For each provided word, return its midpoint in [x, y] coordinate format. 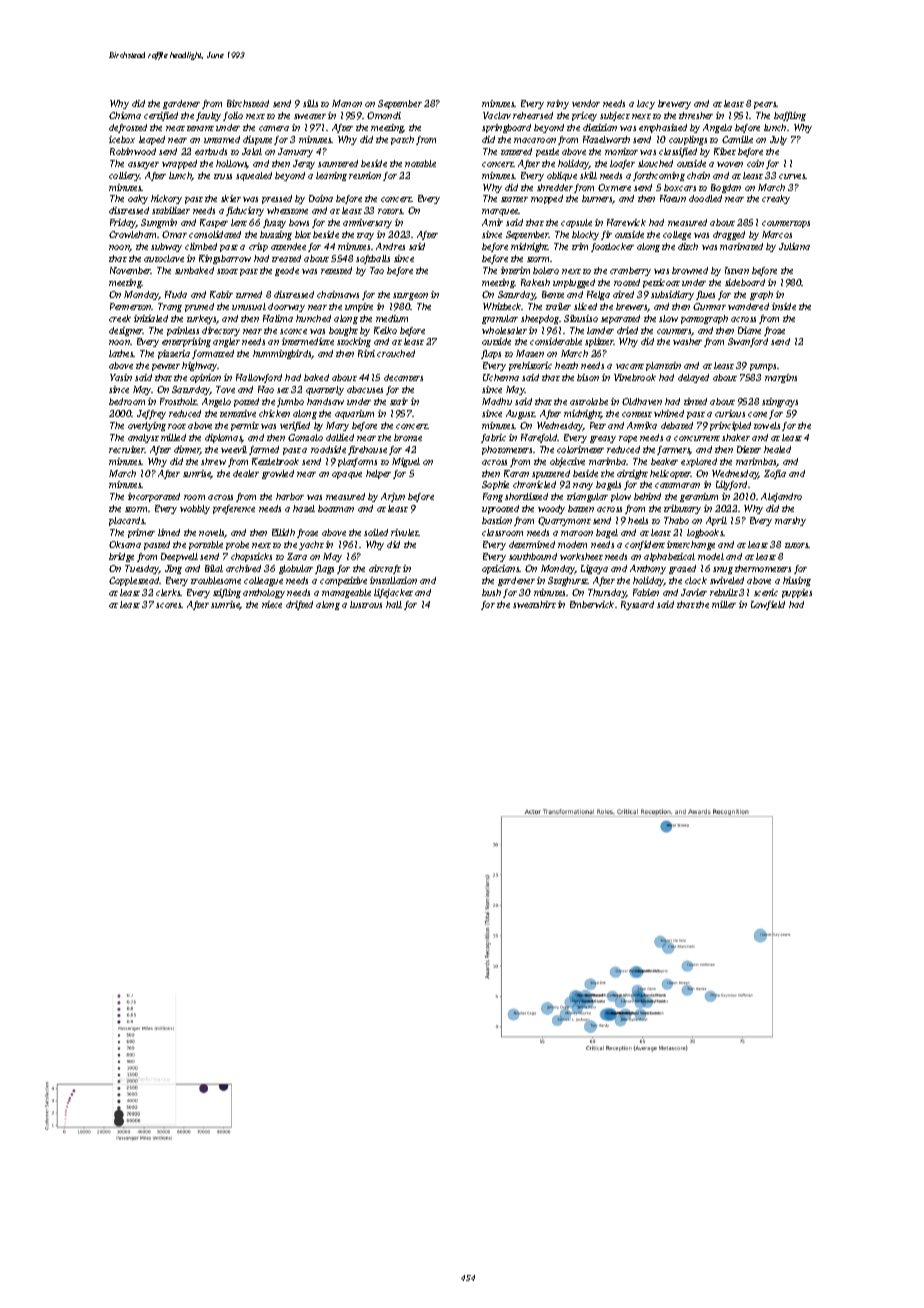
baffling [790, 116]
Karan [516, 473]
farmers [673, 450]
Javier [694, 592]
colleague [263, 581]
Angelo [216, 402]
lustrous [366, 604]
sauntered [338, 163]
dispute [257, 140]
